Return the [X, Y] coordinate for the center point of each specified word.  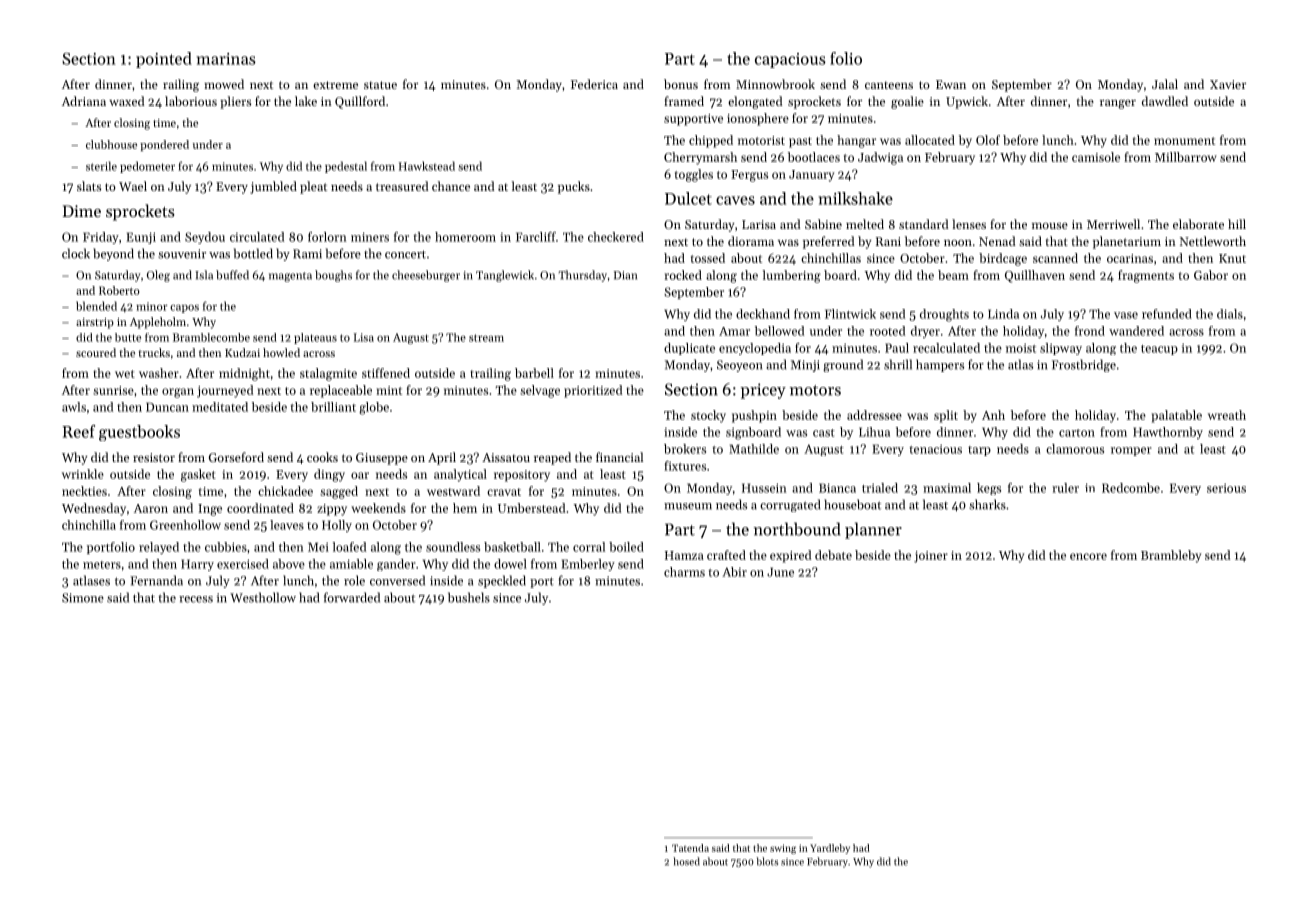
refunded [1167, 314]
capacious [790, 60]
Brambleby [1171, 556]
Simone [83, 598]
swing [783, 849]
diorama [751, 241]
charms [684, 572]
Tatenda [690, 848]
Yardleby [830, 849]
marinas [226, 59]
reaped [552, 458]
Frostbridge [1084, 365]
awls [74, 407]
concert [405, 254]
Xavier [1228, 84]
